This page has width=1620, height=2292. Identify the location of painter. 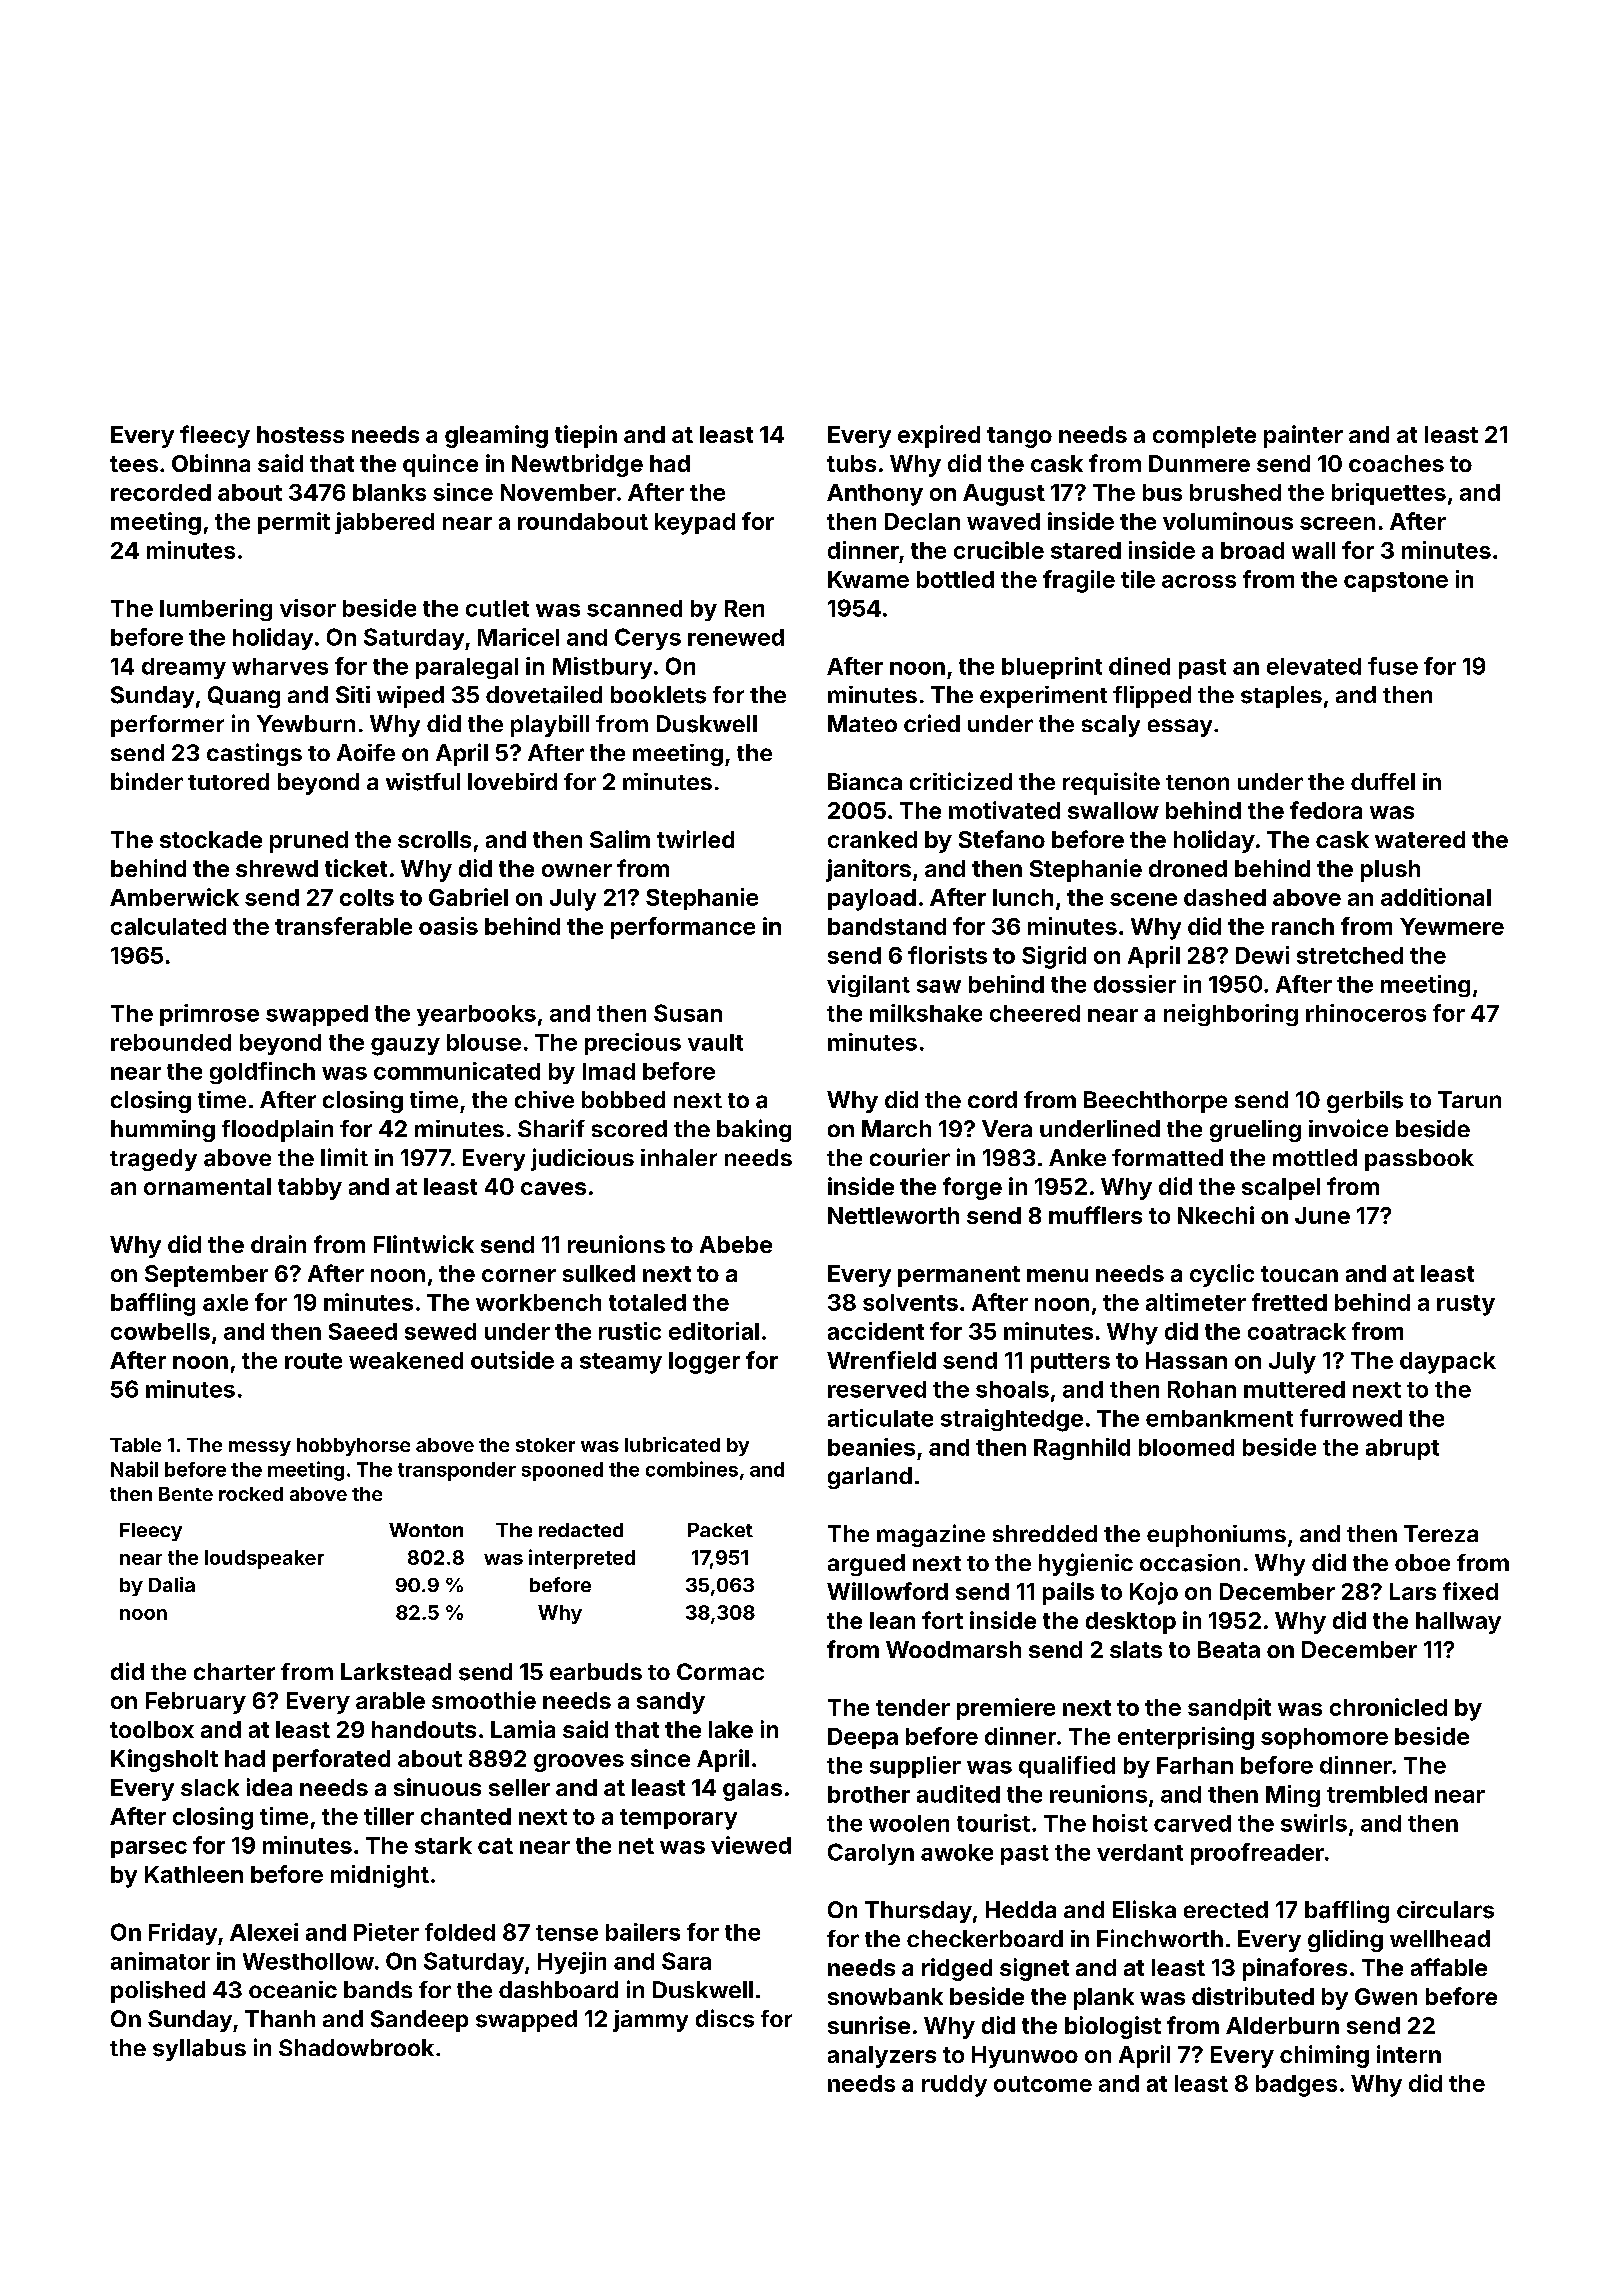
(1303, 436).
